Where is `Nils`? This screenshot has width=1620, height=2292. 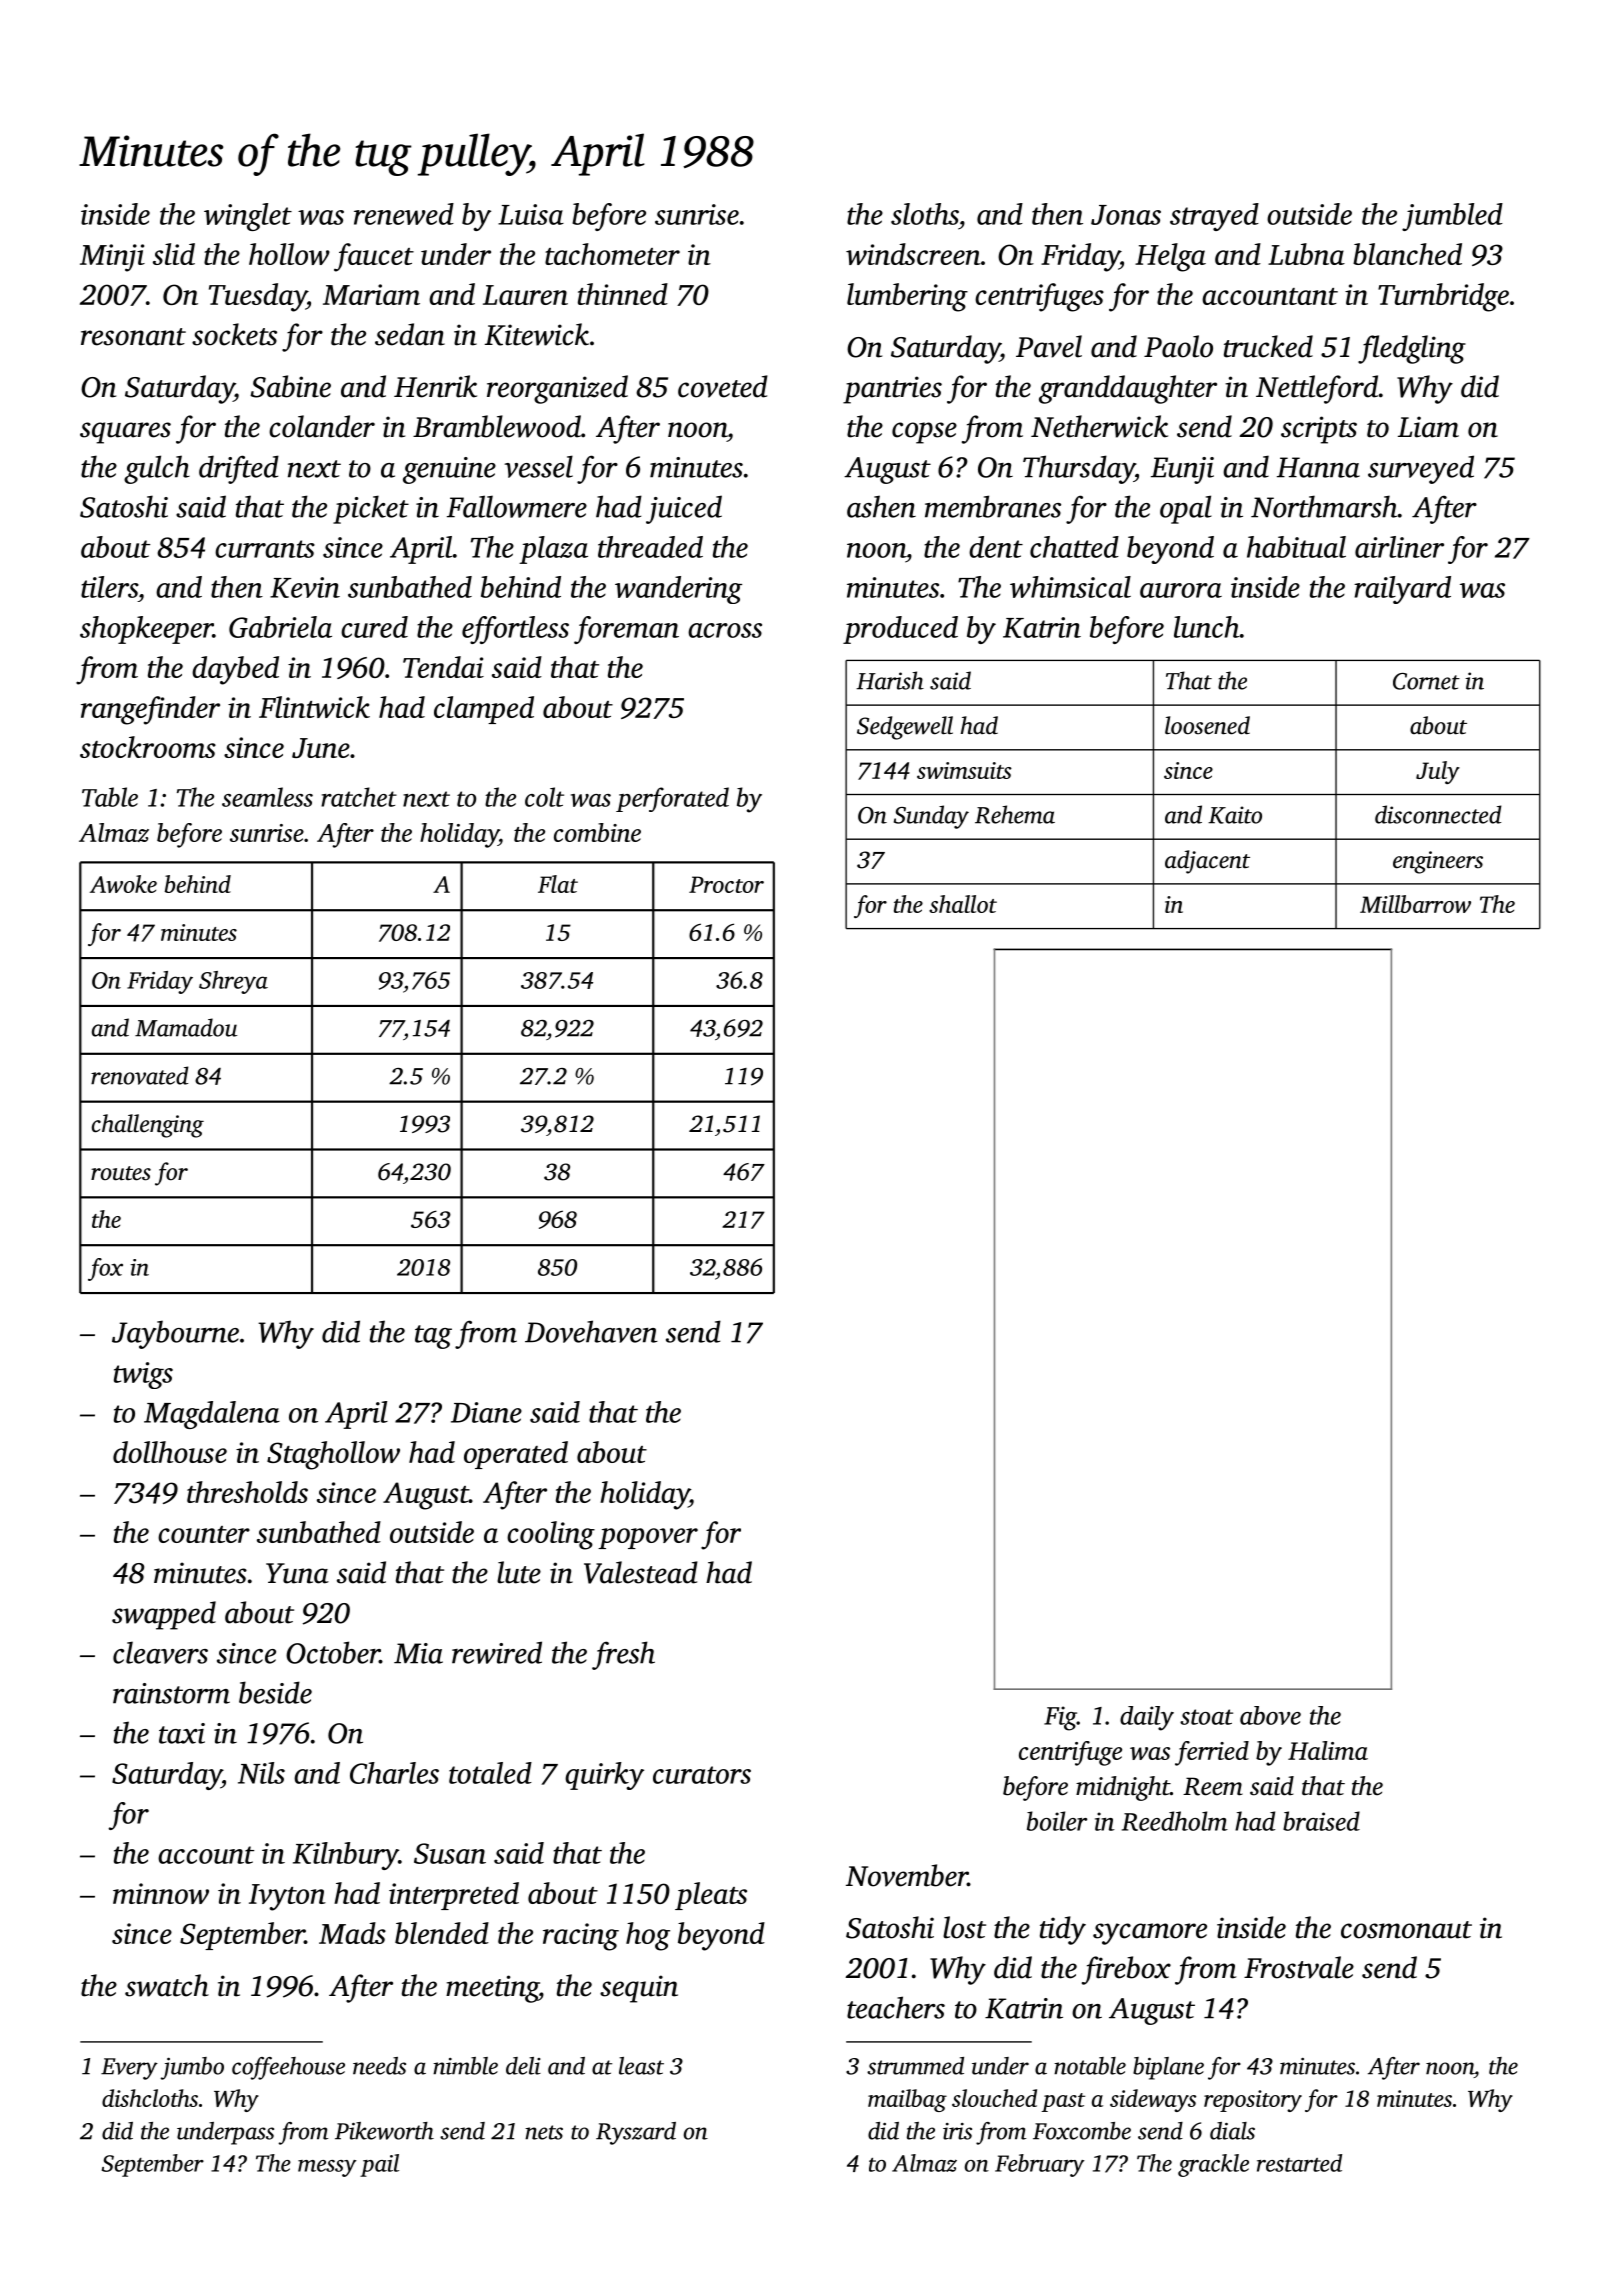
Nils is located at coordinates (261, 1773).
